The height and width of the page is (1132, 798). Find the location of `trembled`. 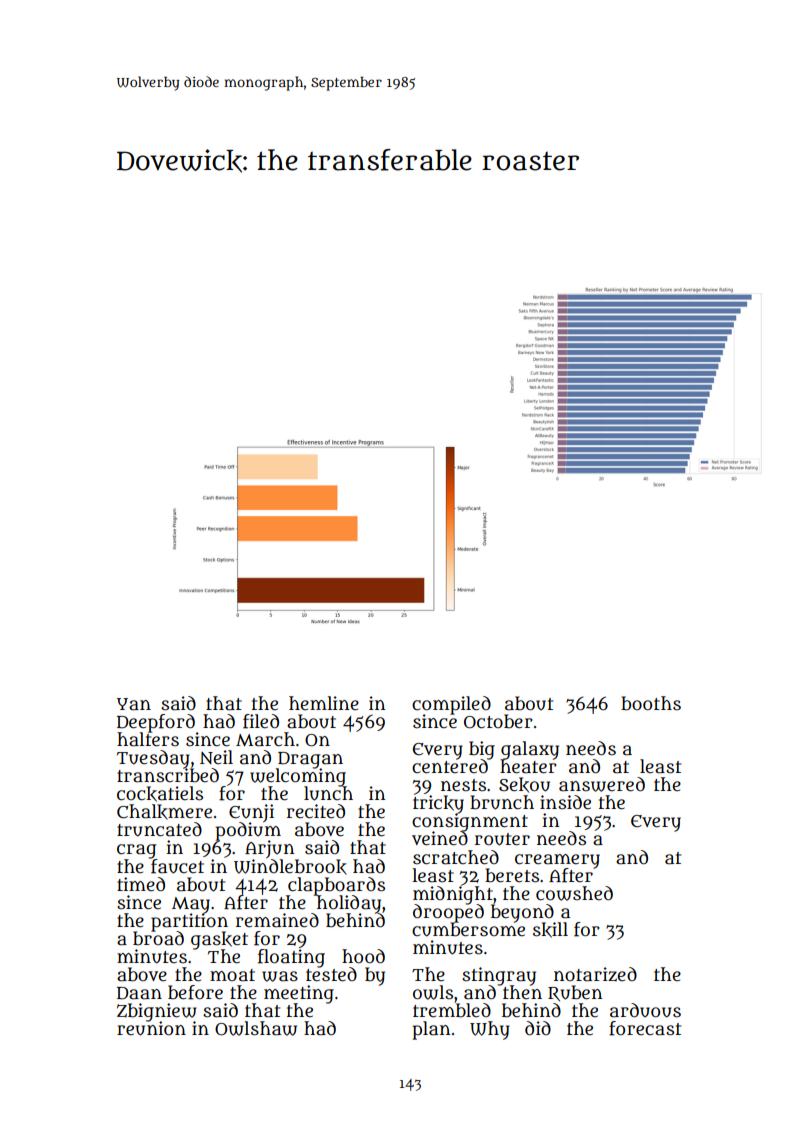

trembled is located at coordinates (452, 1010).
